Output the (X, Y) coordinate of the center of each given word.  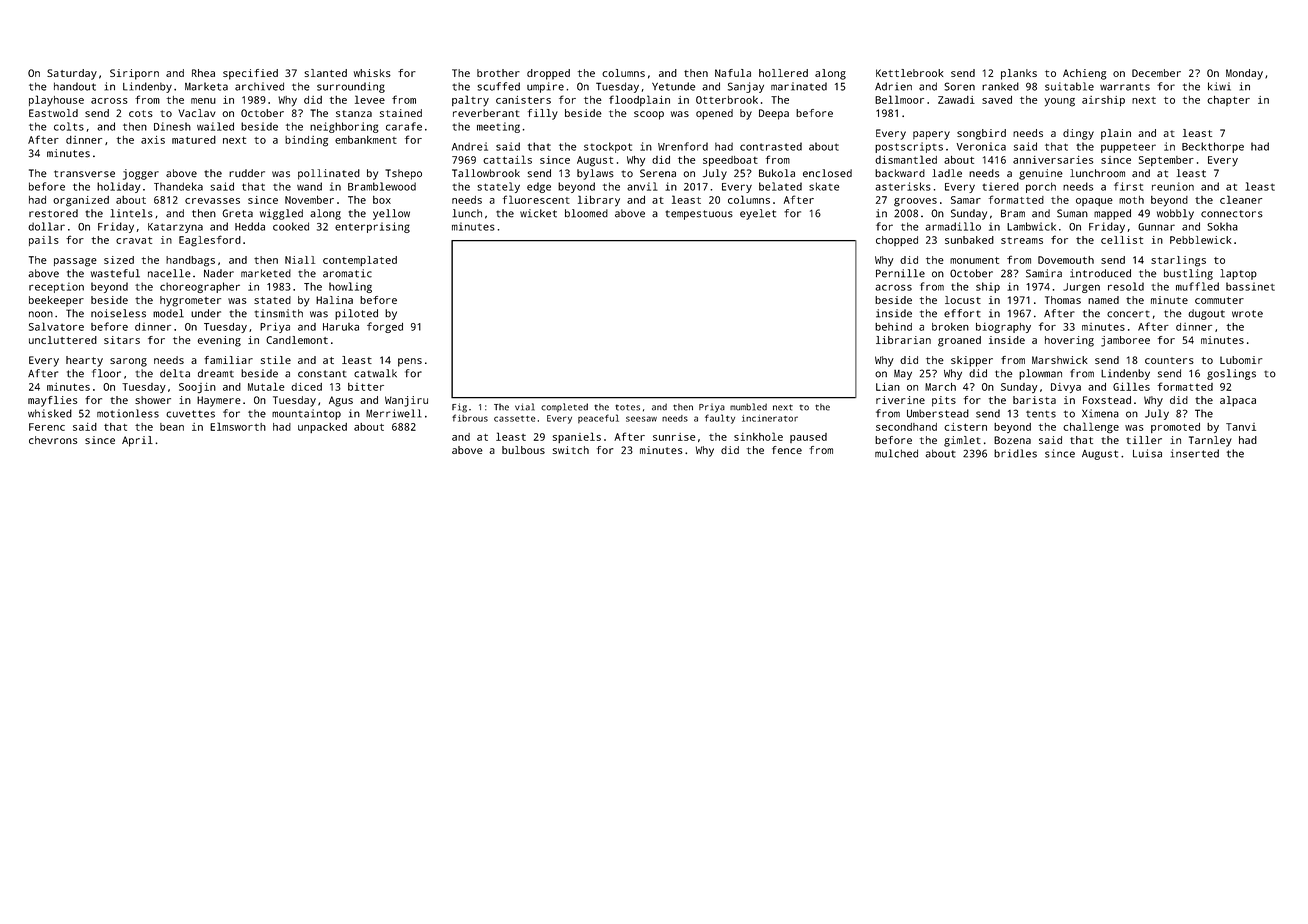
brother (498, 73)
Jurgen (1081, 288)
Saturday (72, 74)
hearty (84, 361)
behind (893, 327)
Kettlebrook (910, 73)
